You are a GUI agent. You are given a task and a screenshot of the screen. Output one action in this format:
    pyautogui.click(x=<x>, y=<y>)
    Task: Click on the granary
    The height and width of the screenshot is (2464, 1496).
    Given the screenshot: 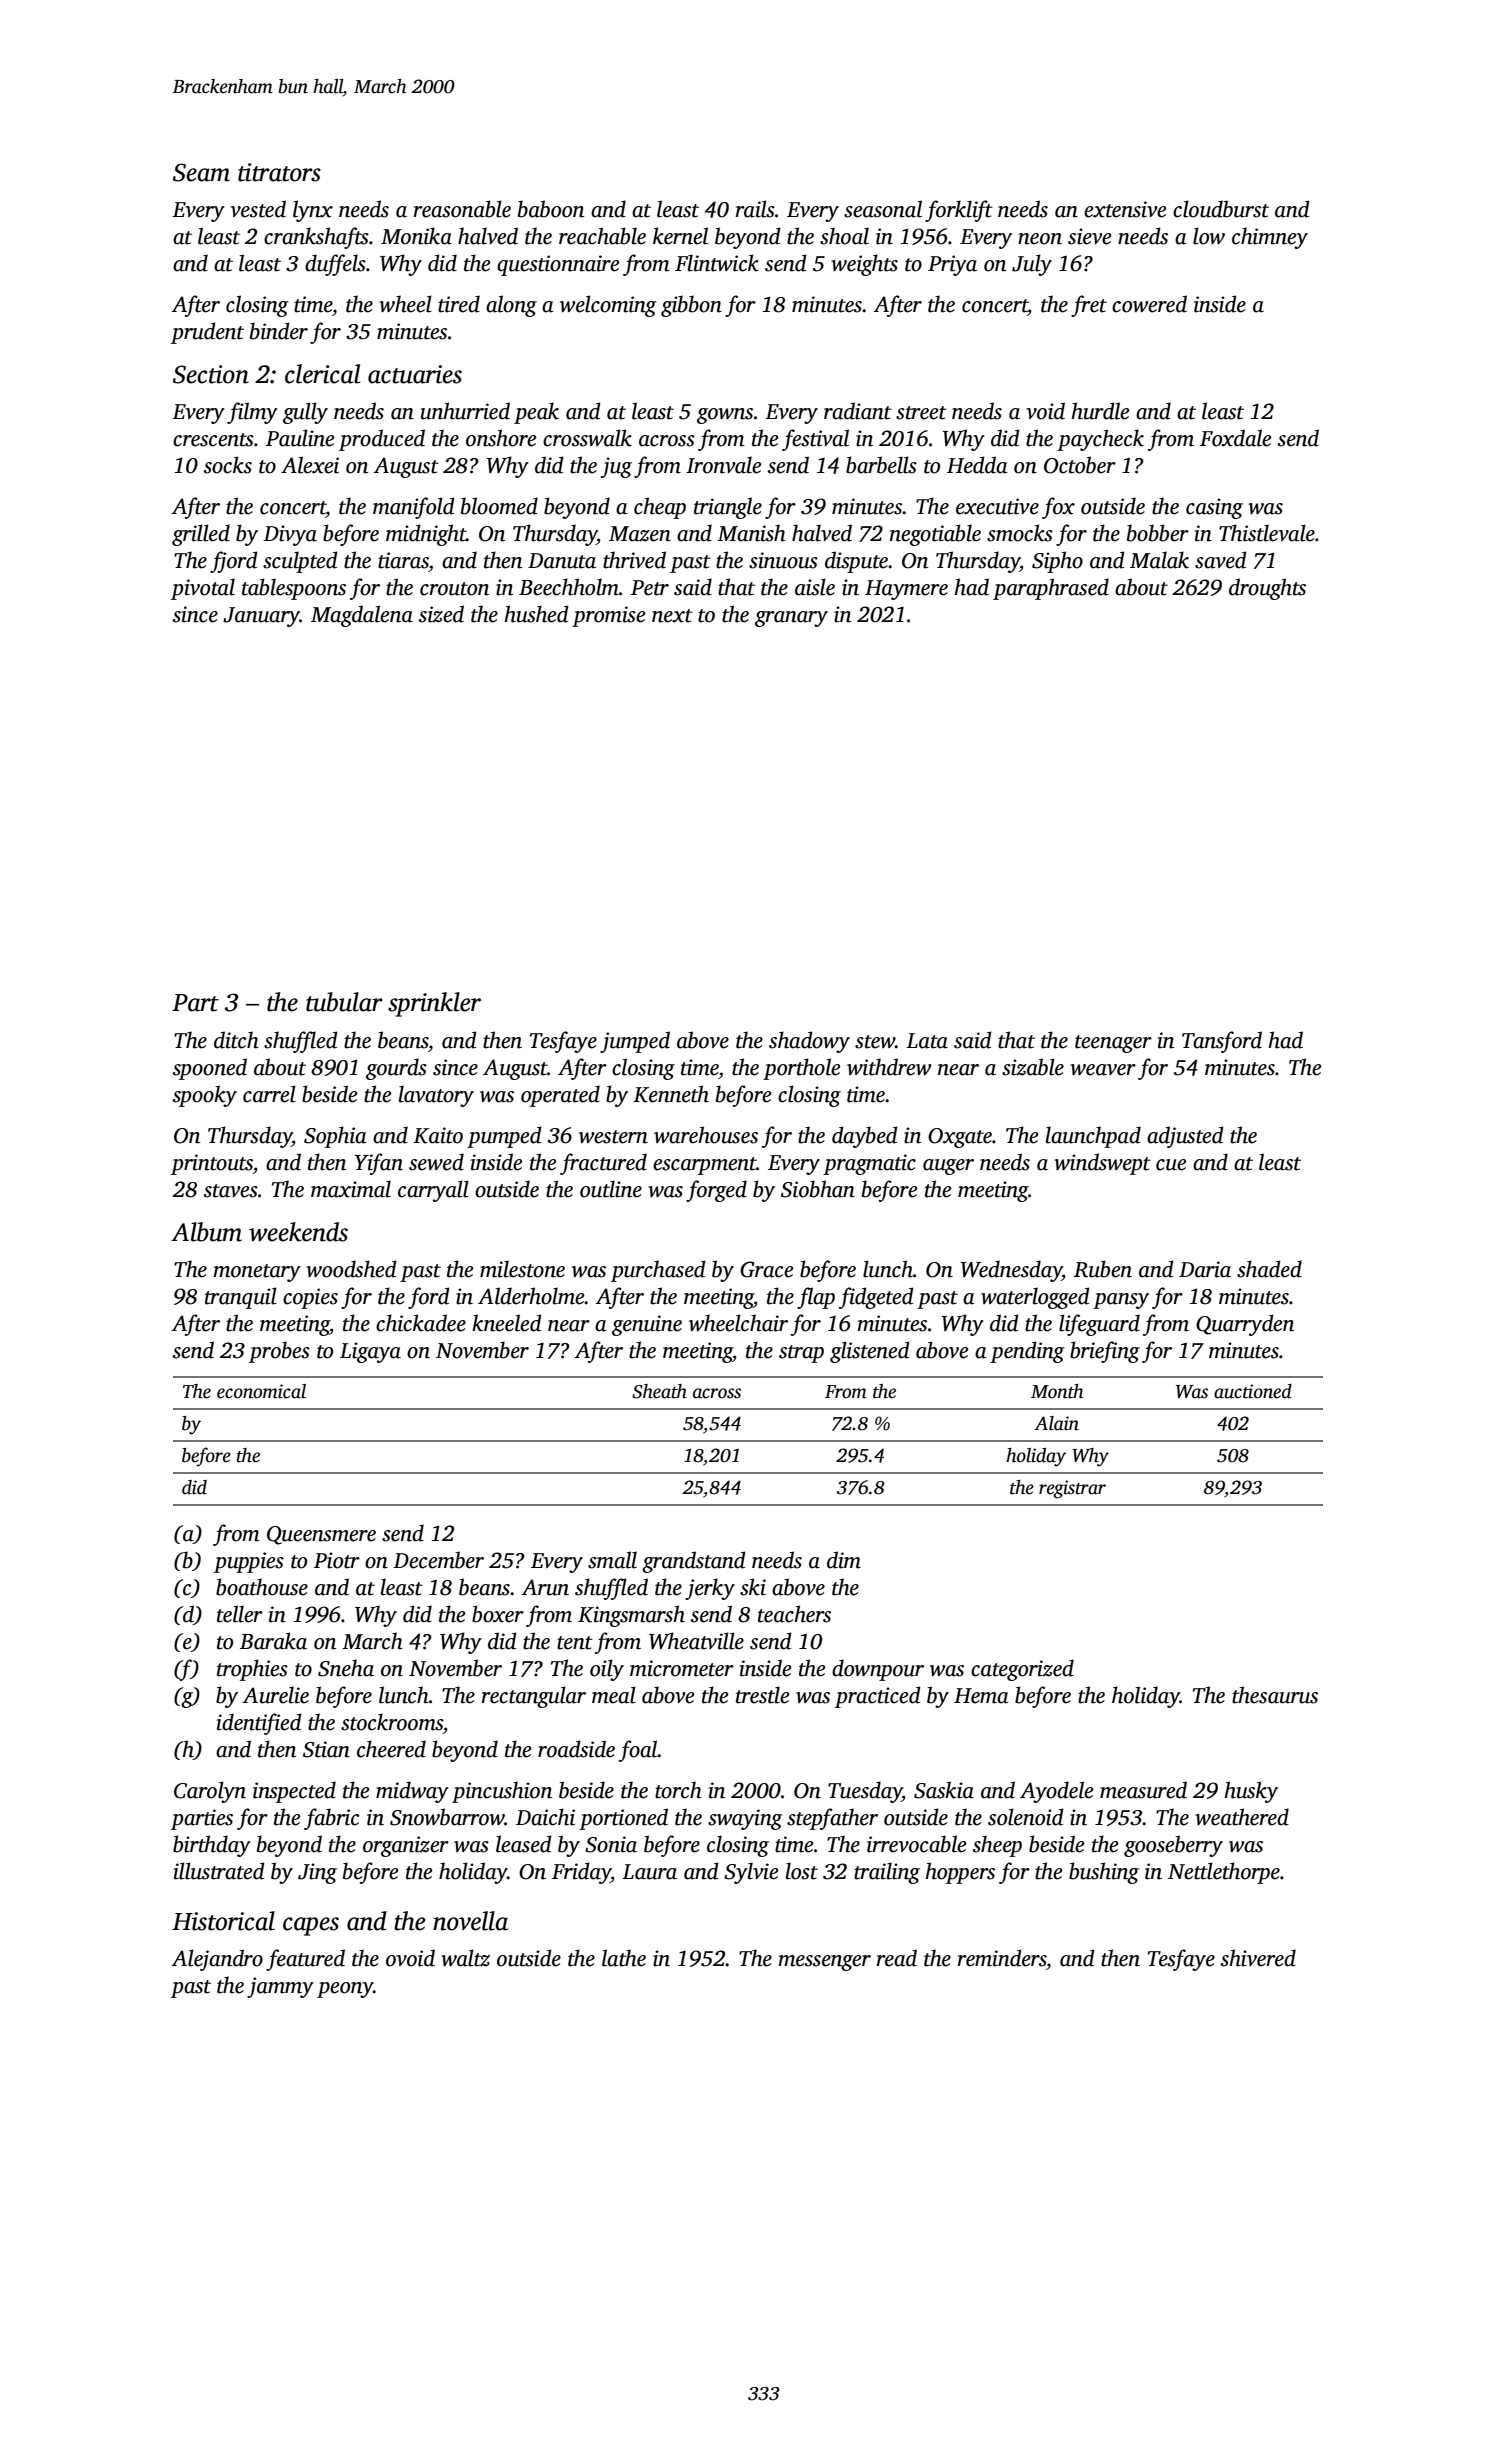 What is the action you would take?
    pyautogui.click(x=791, y=619)
